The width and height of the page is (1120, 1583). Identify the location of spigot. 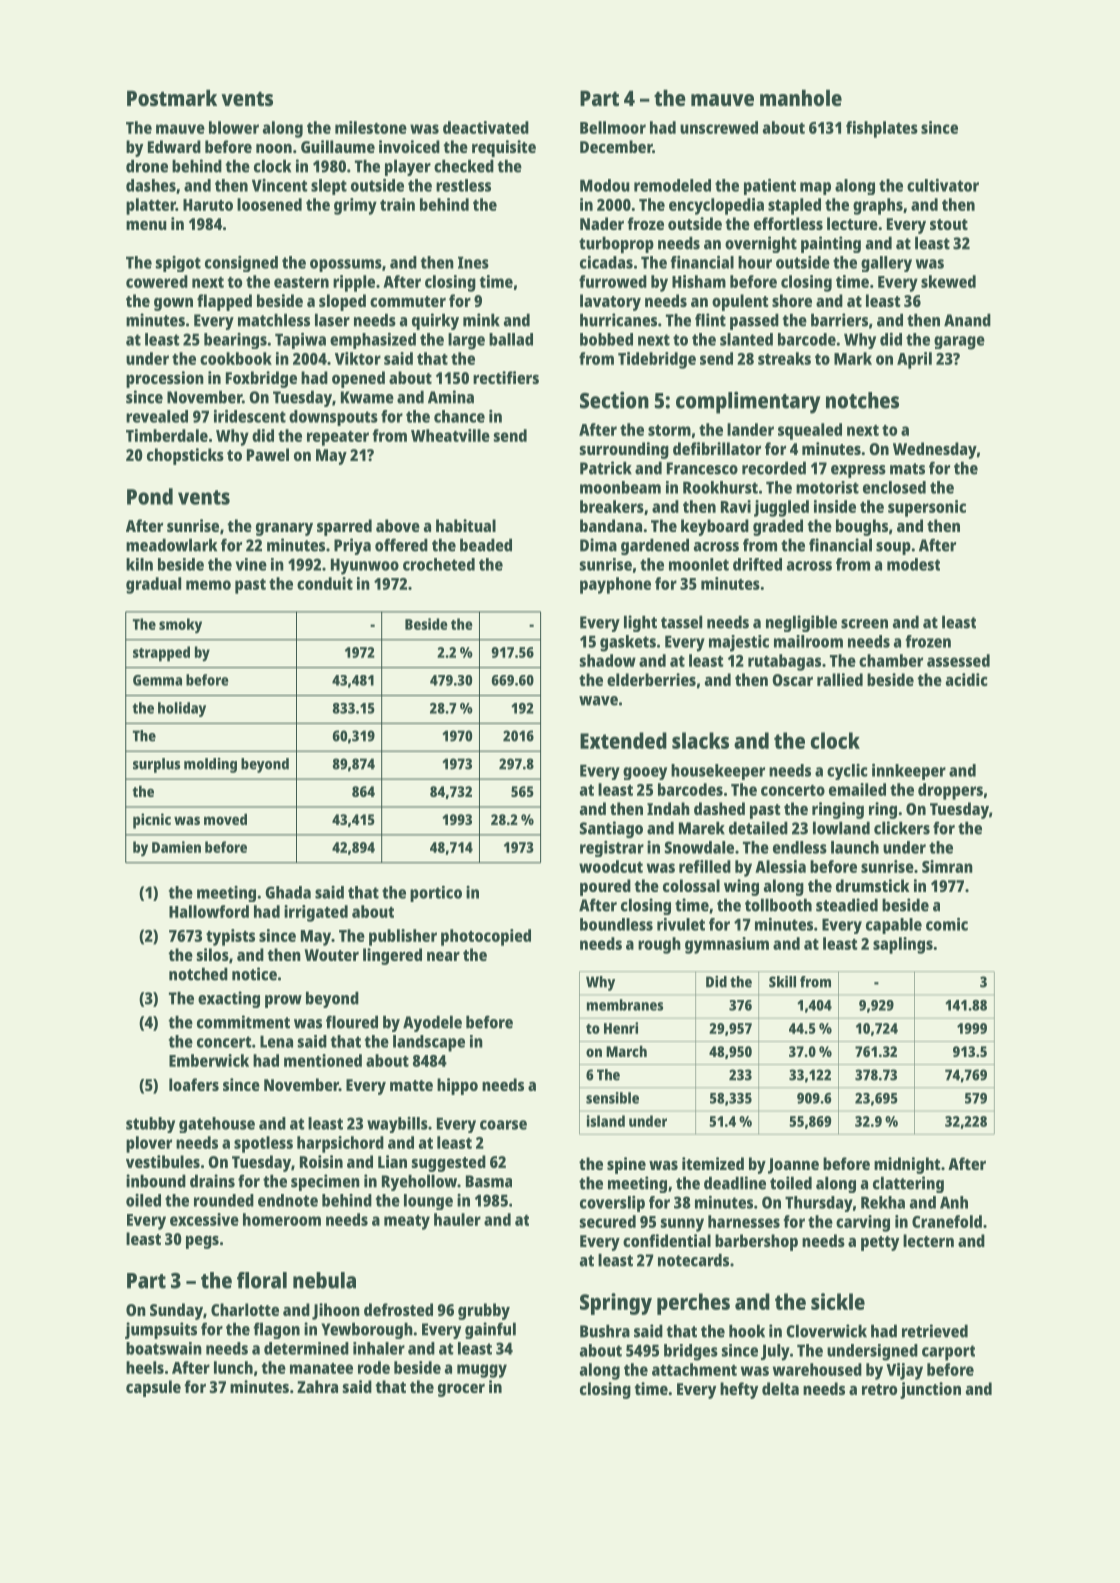
(178, 264).
